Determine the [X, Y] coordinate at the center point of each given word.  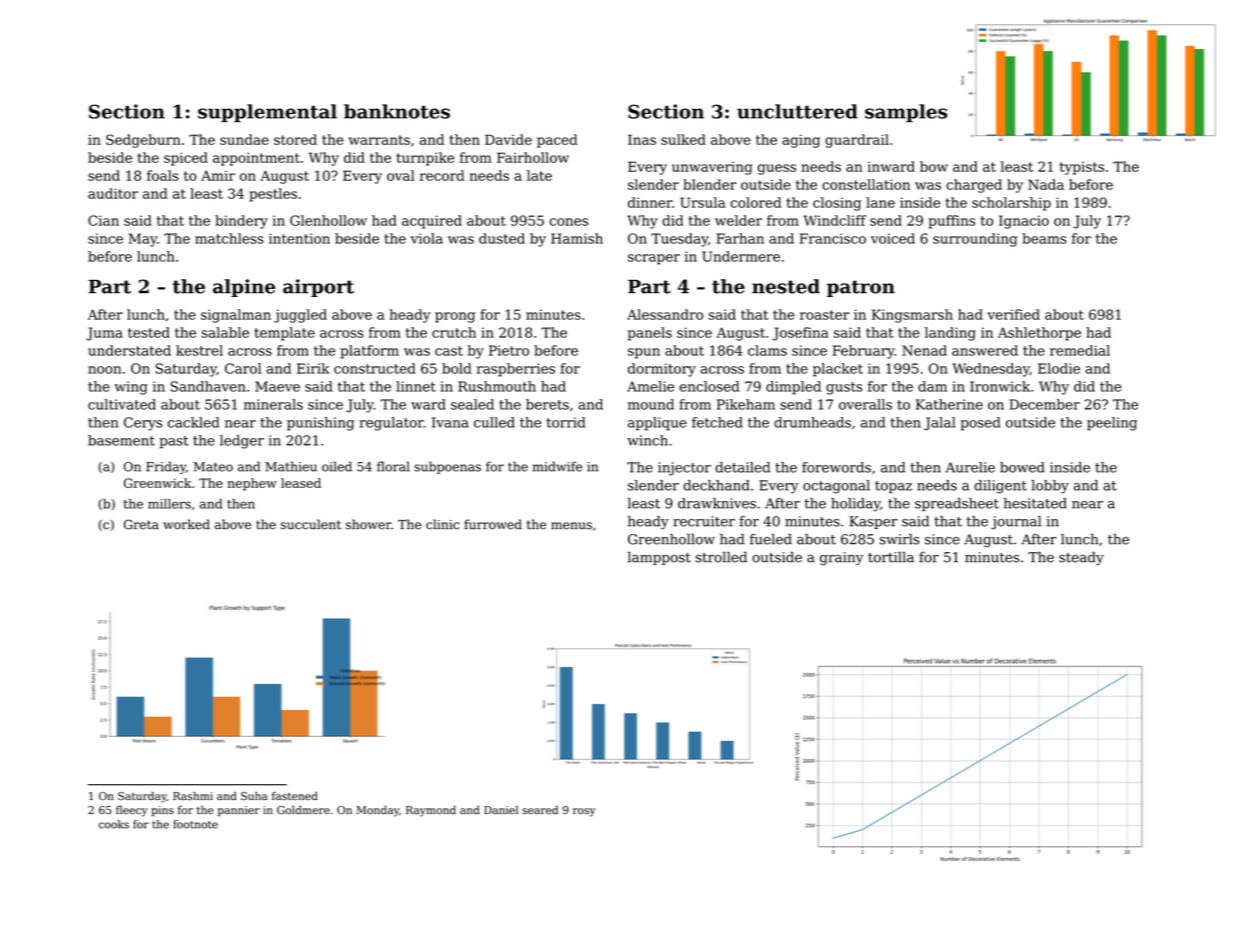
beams [1044, 238]
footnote [195, 824]
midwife [557, 466]
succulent [311, 524]
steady [1081, 558]
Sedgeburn [143, 141]
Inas [642, 139]
